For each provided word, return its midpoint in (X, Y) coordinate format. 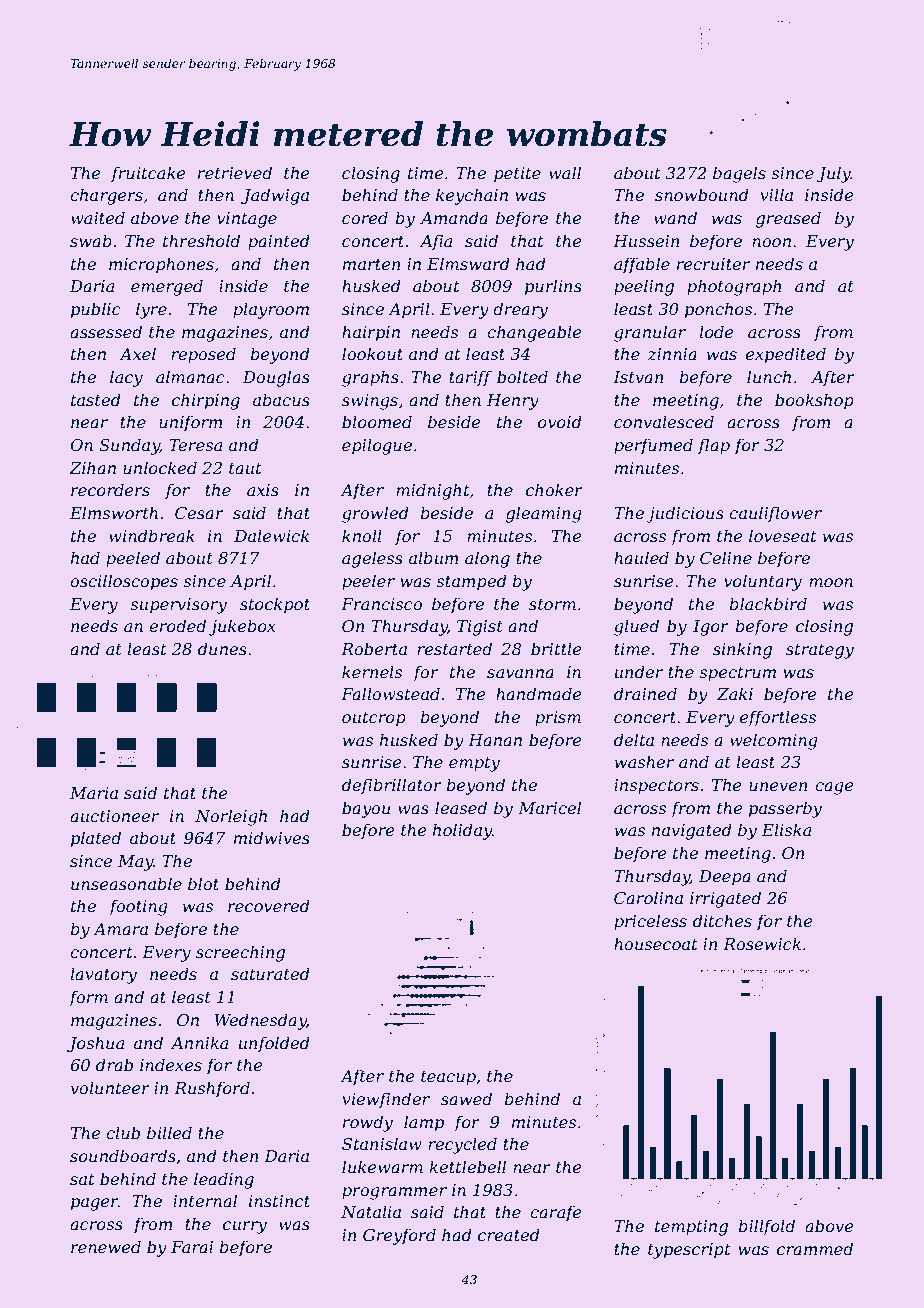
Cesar (199, 513)
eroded (177, 625)
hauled (641, 557)
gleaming (544, 514)
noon (771, 242)
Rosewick (762, 943)
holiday (462, 831)
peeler (368, 582)
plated (96, 839)
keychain (472, 196)
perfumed (653, 446)
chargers (106, 196)
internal (205, 1200)
